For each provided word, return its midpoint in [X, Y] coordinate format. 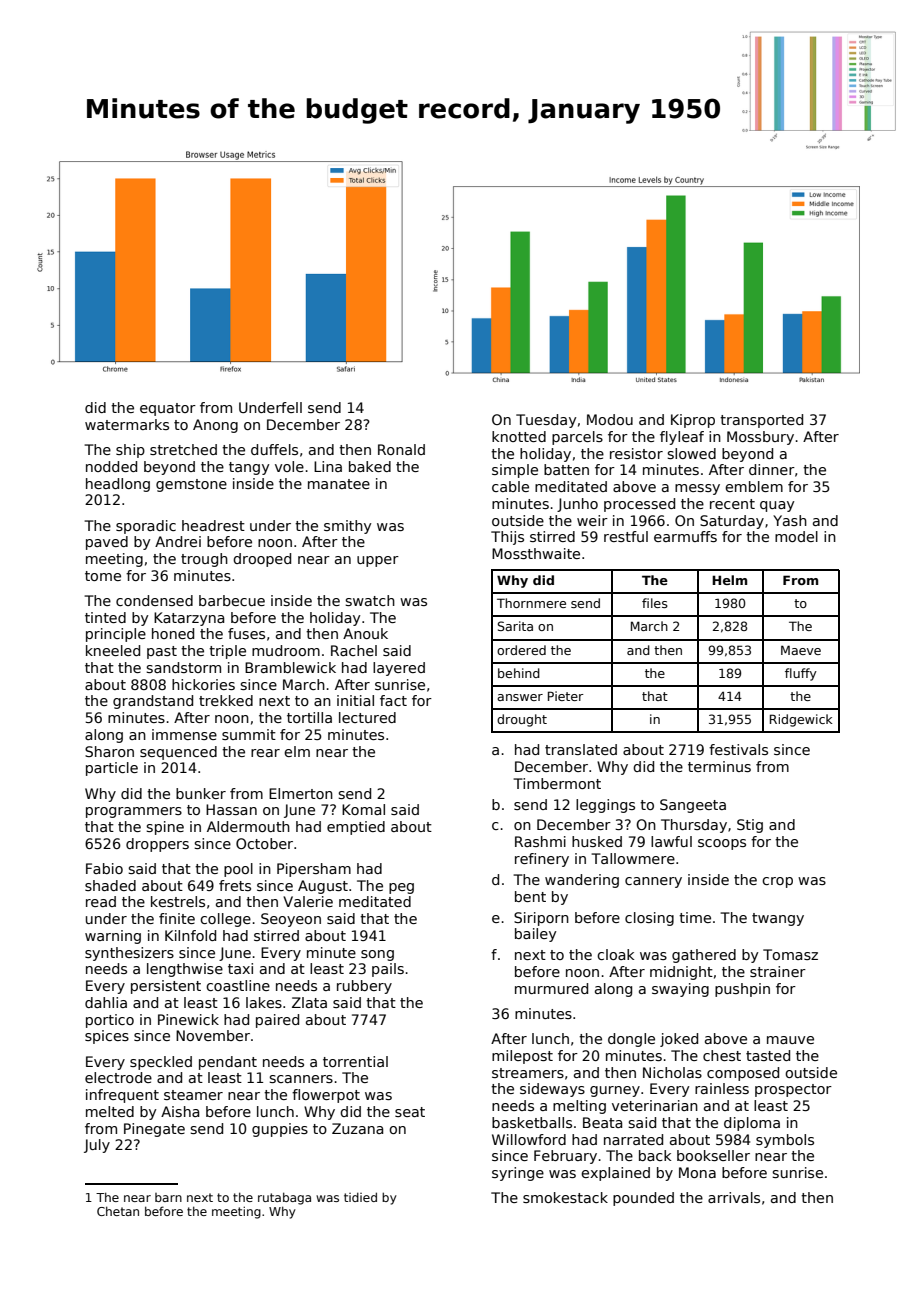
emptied [356, 828]
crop [777, 882]
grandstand [153, 702]
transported [761, 421]
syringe [518, 1174]
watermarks [127, 424]
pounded [643, 1199]
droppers [157, 845]
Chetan [118, 1211]
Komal [363, 809]
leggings [605, 806]
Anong [215, 426]
